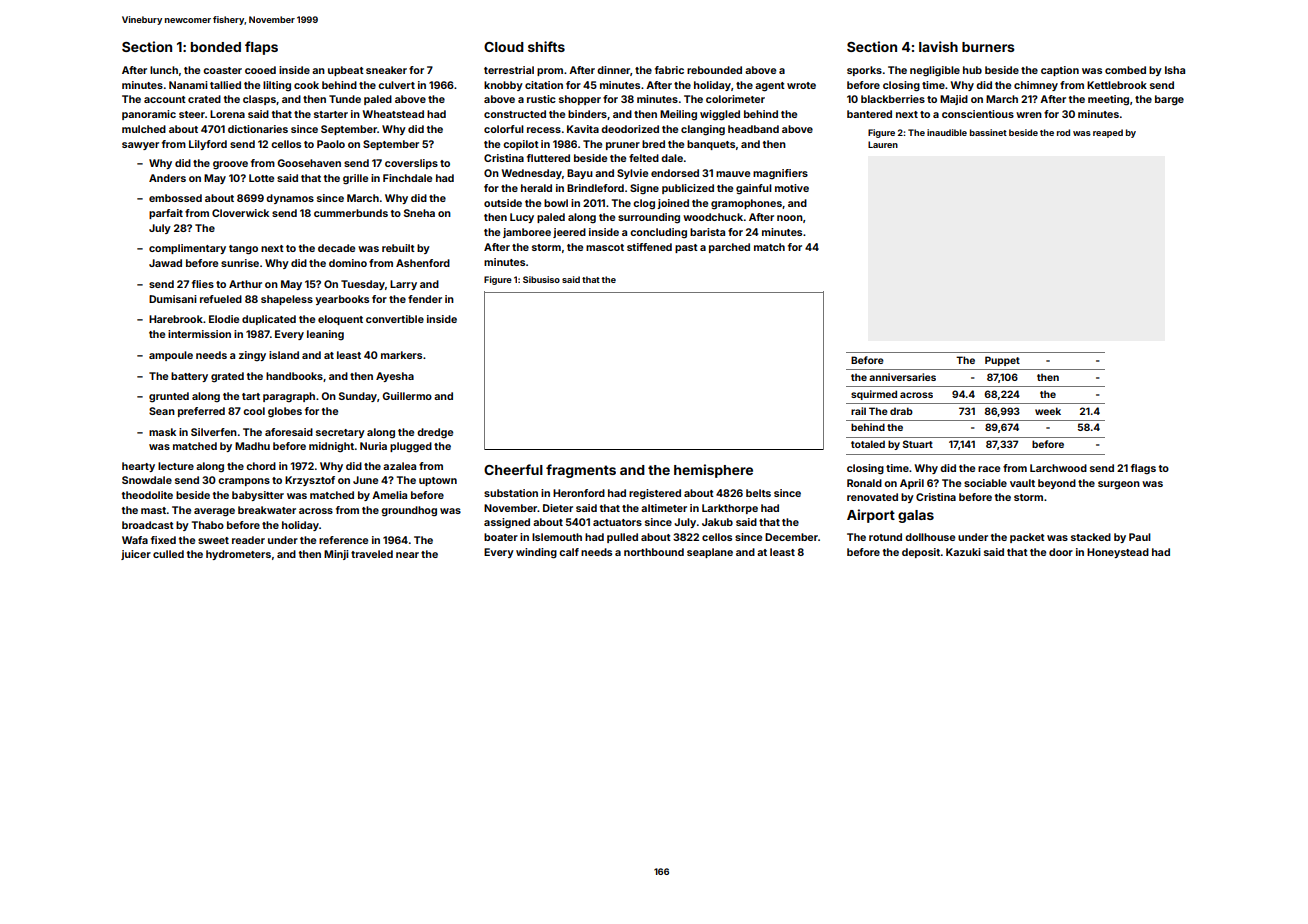 The width and height of the screenshot is (1308, 924). I want to click on shifts, so click(546, 46).
